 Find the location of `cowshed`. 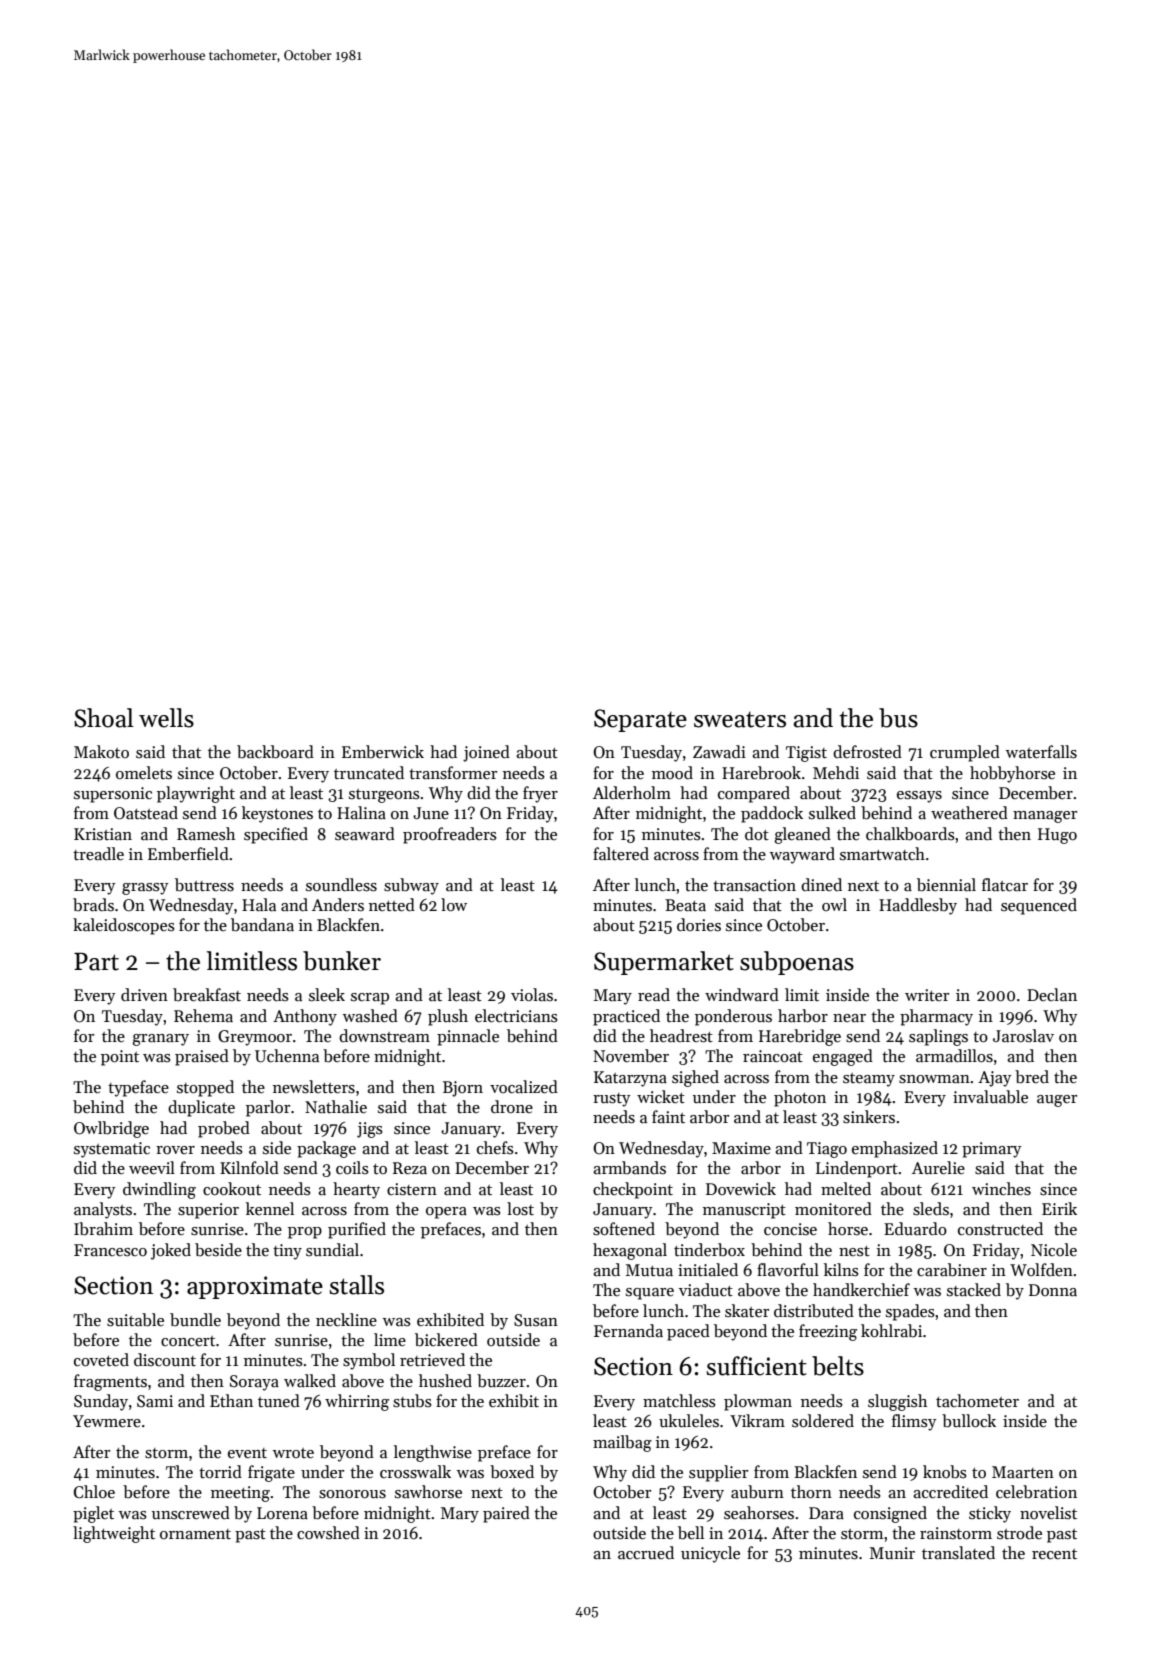

cowshed is located at coordinates (328, 1533).
